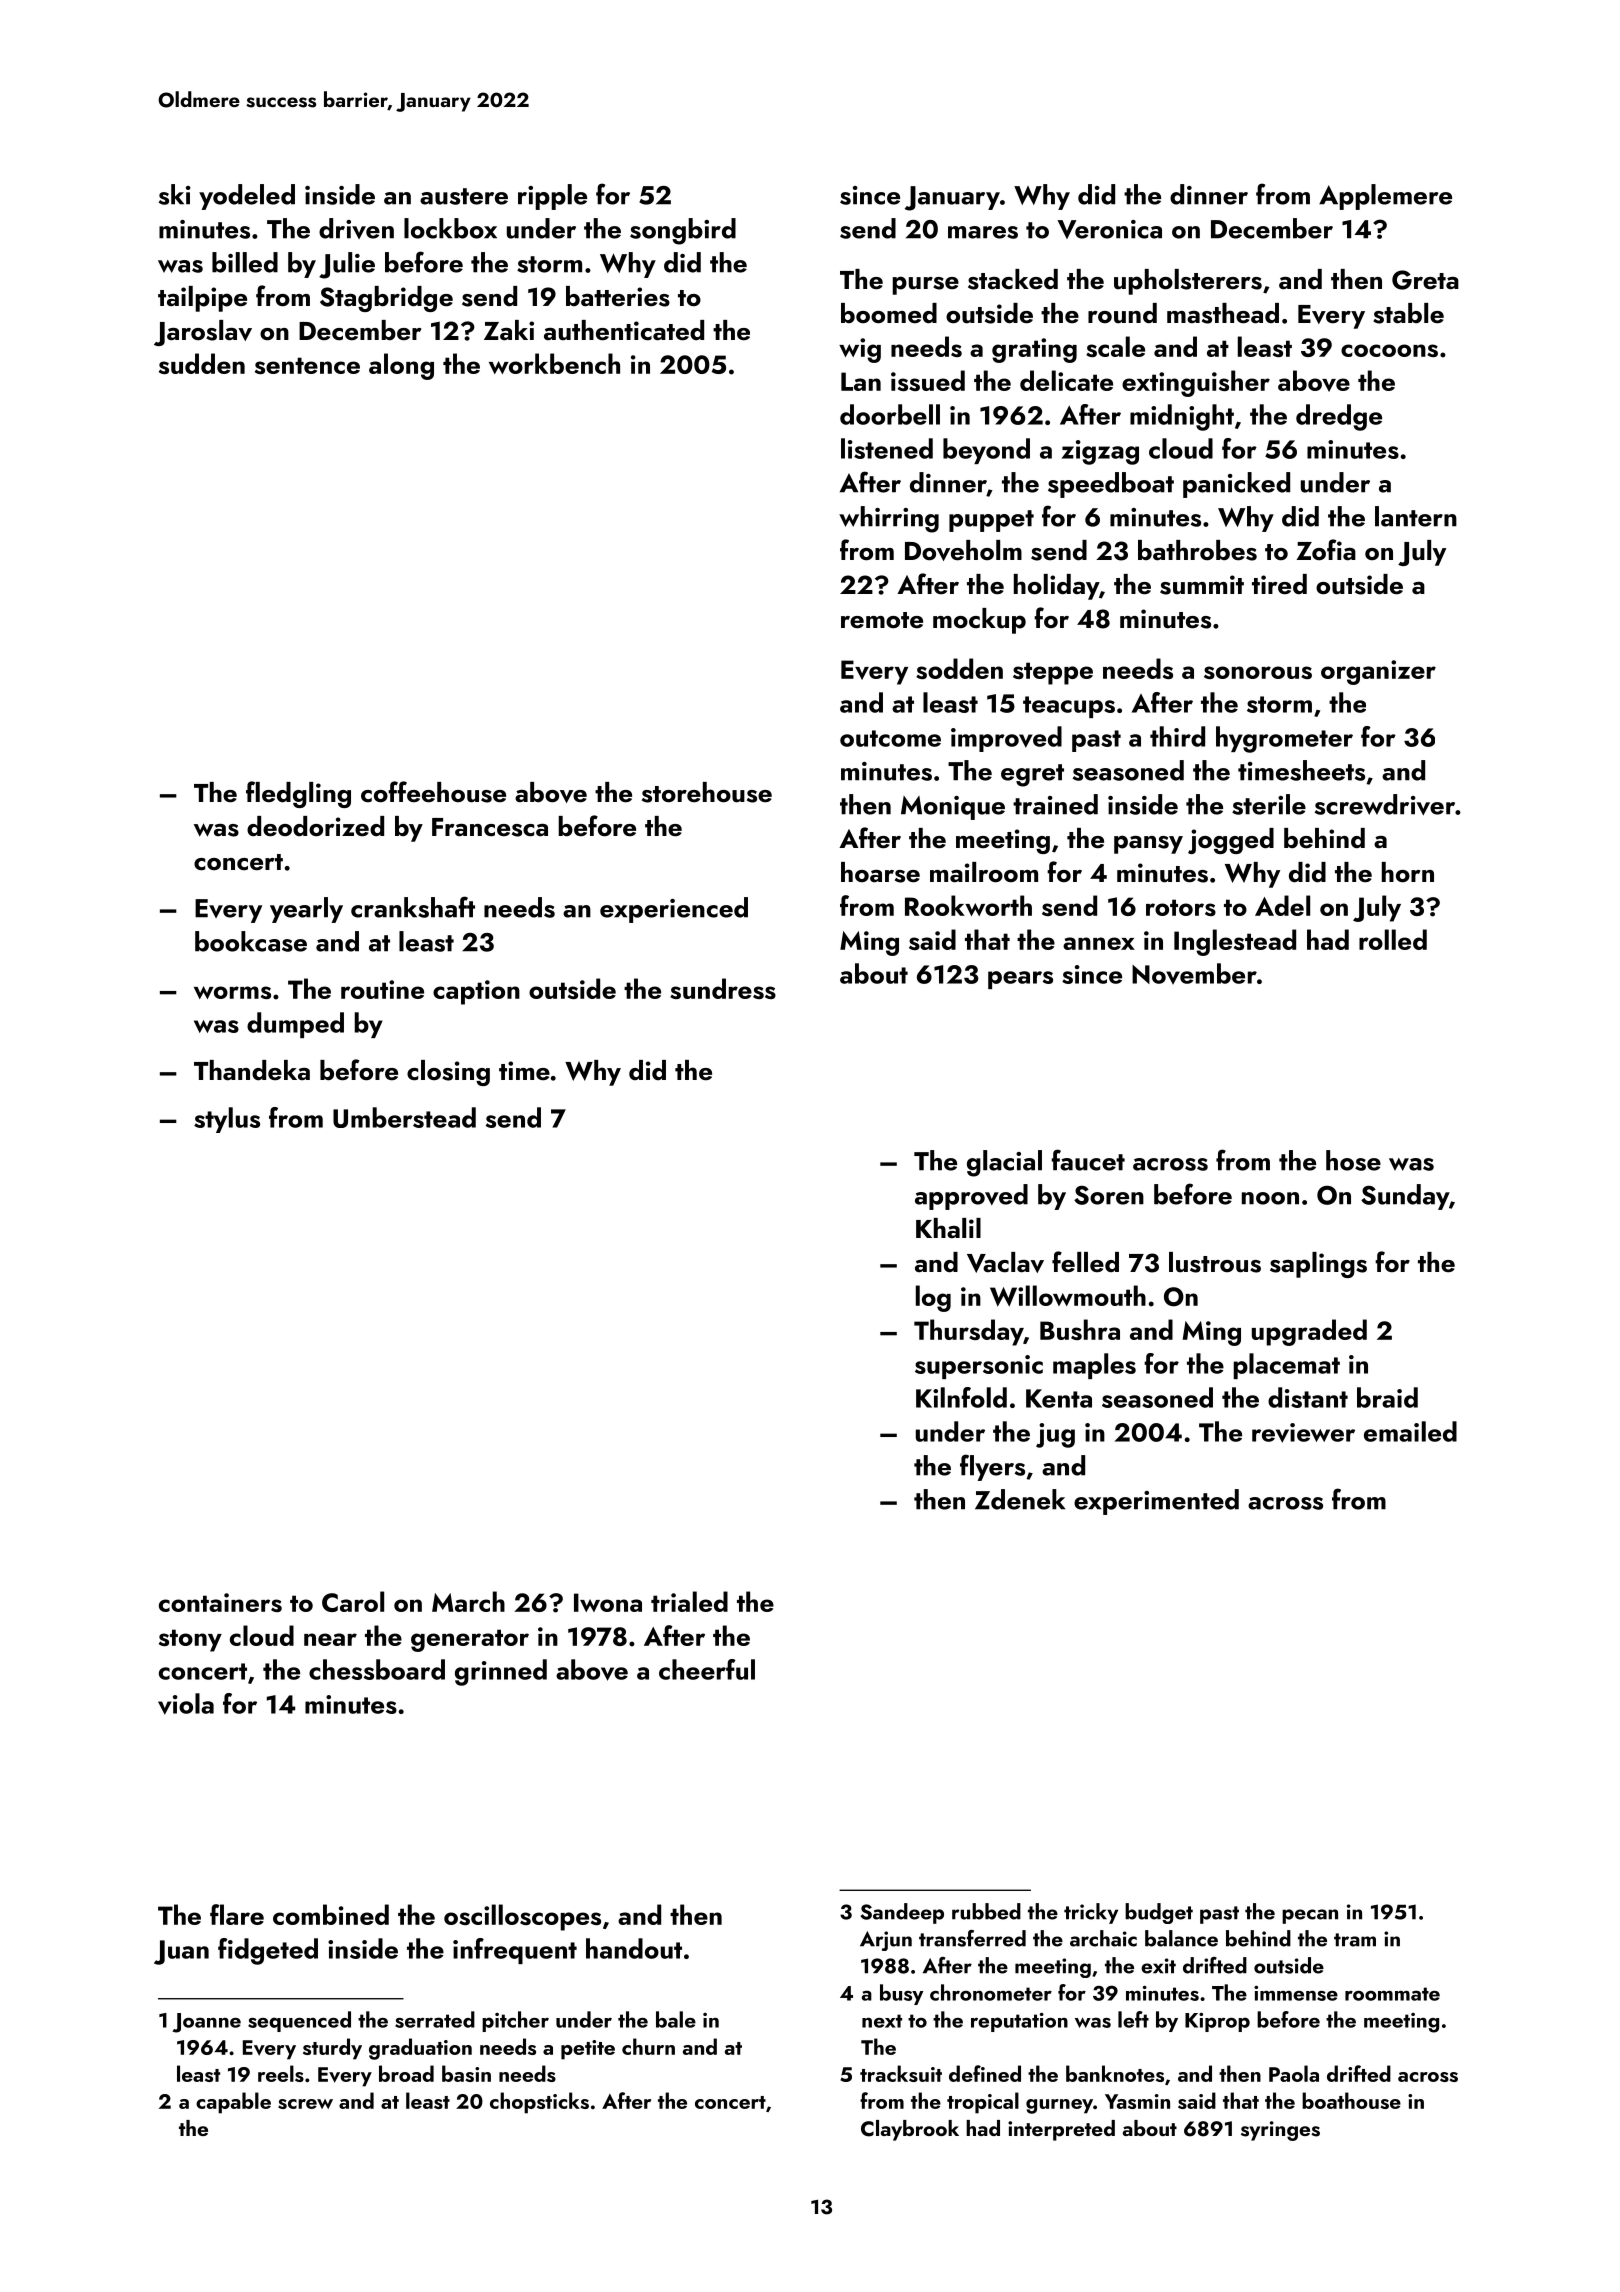 The image size is (1620, 2292). I want to click on log, so click(933, 1298).
